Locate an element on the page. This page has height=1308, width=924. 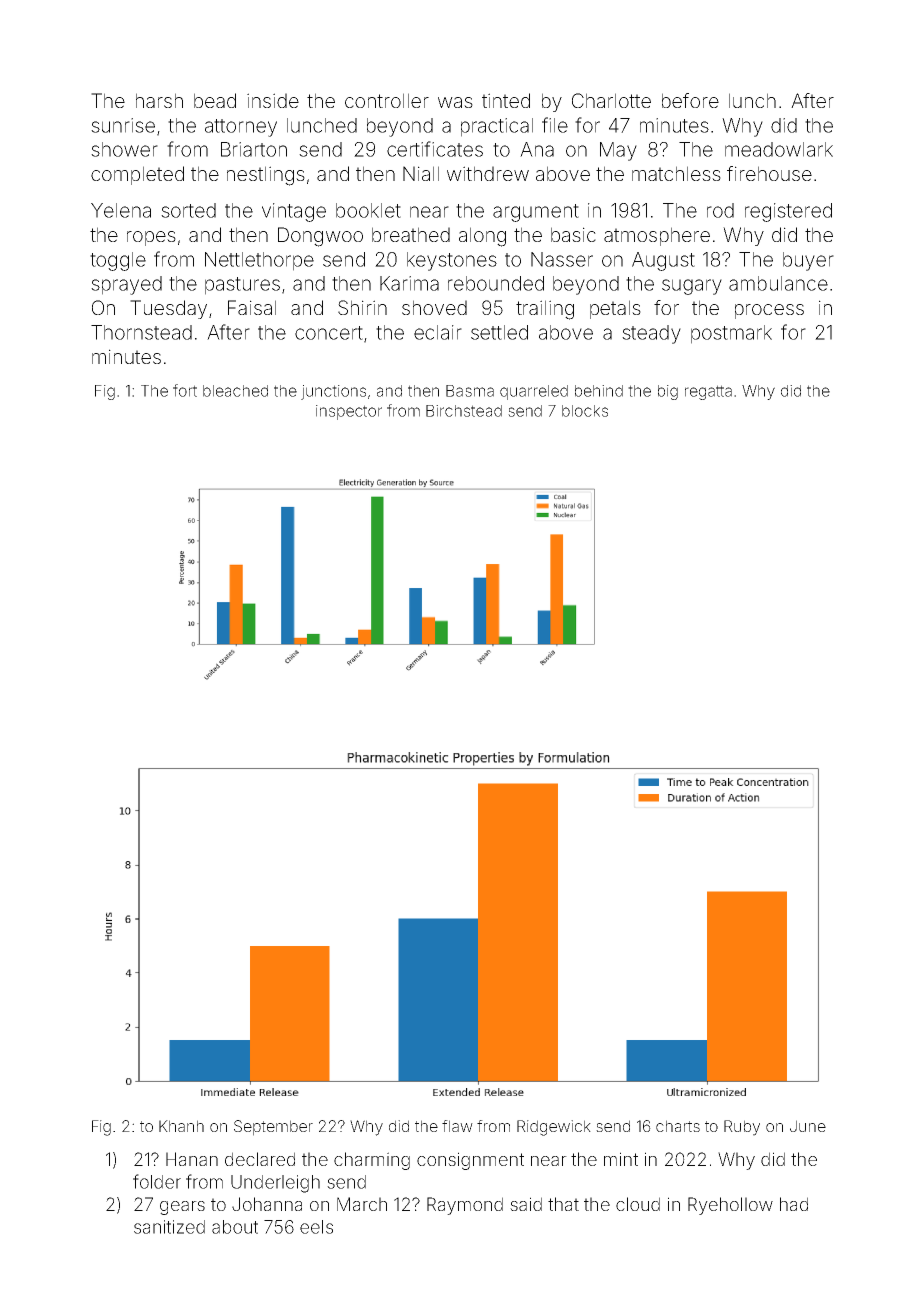
fort is located at coordinates (185, 390).
